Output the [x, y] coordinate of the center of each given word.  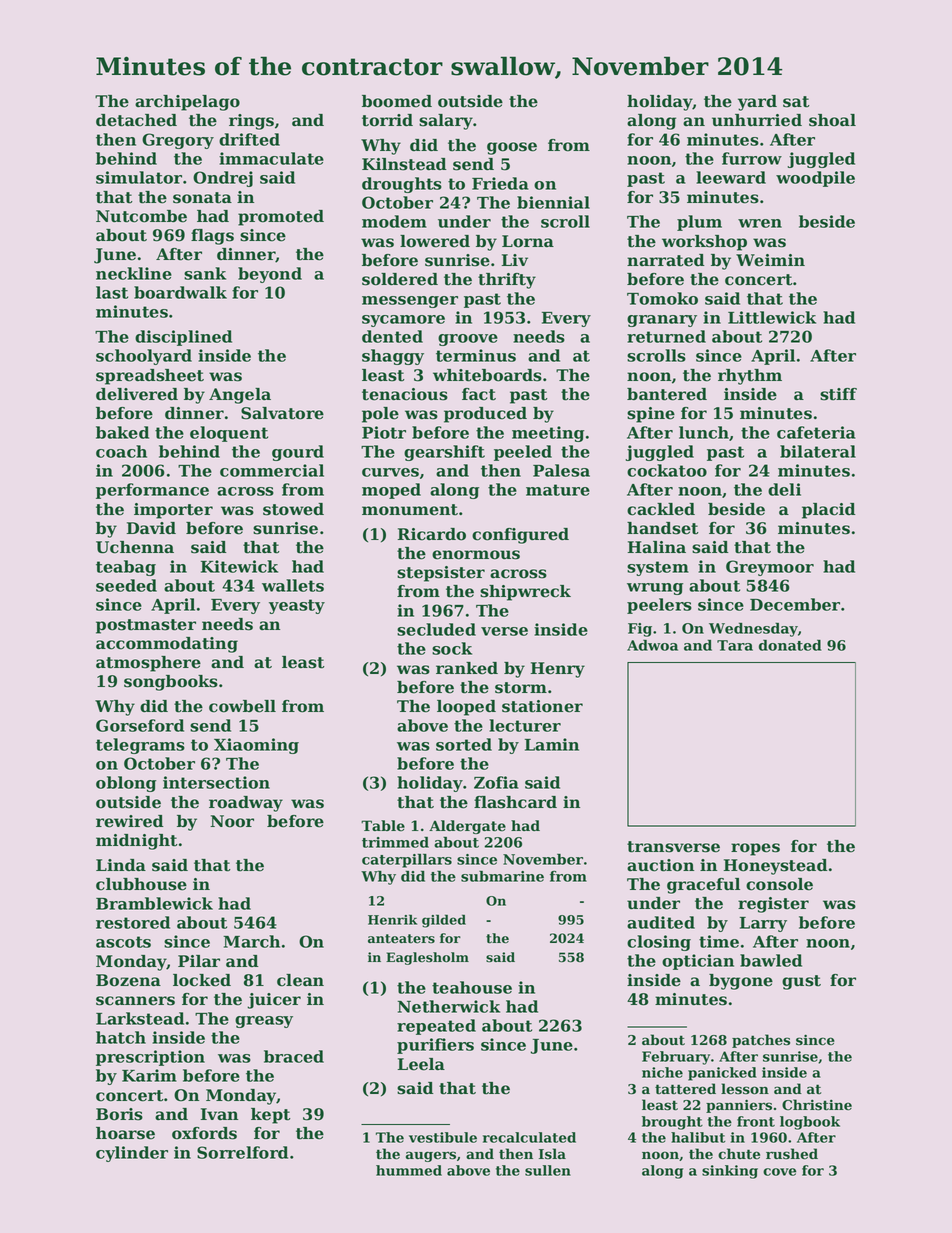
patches [761, 1041]
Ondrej [223, 179]
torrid [387, 120]
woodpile [815, 179]
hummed [409, 1170]
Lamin [552, 744]
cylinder [132, 1154]
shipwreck [525, 593]
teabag [126, 568]
